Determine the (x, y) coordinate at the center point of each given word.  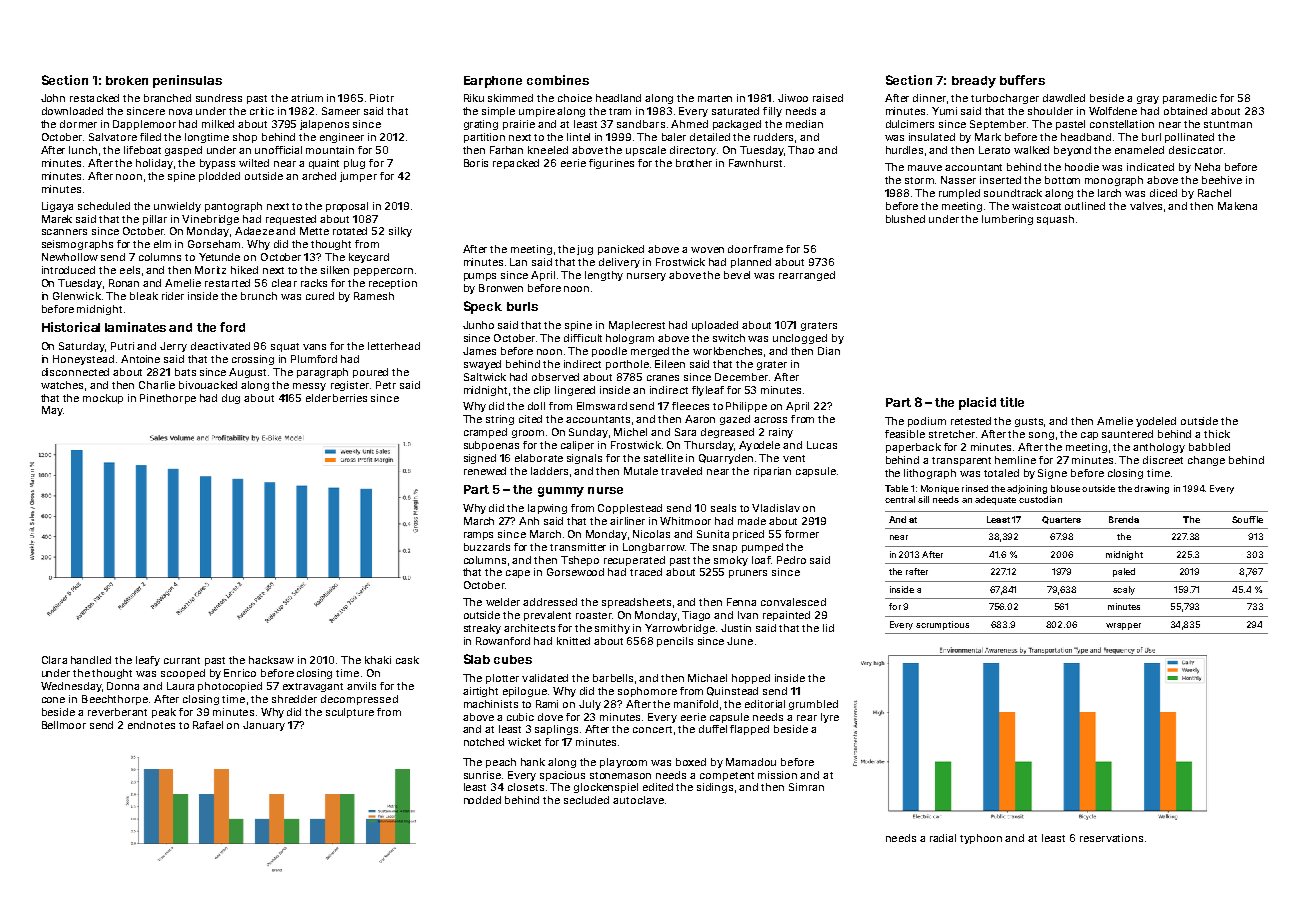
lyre (830, 718)
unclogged (800, 339)
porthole (627, 365)
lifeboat (142, 150)
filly (772, 112)
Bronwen (501, 288)
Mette (314, 231)
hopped (751, 679)
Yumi (944, 111)
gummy (561, 492)
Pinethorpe (168, 399)
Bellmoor (64, 725)
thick (1217, 434)
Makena (1237, 206)
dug (231, 399)
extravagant (313, 687)
